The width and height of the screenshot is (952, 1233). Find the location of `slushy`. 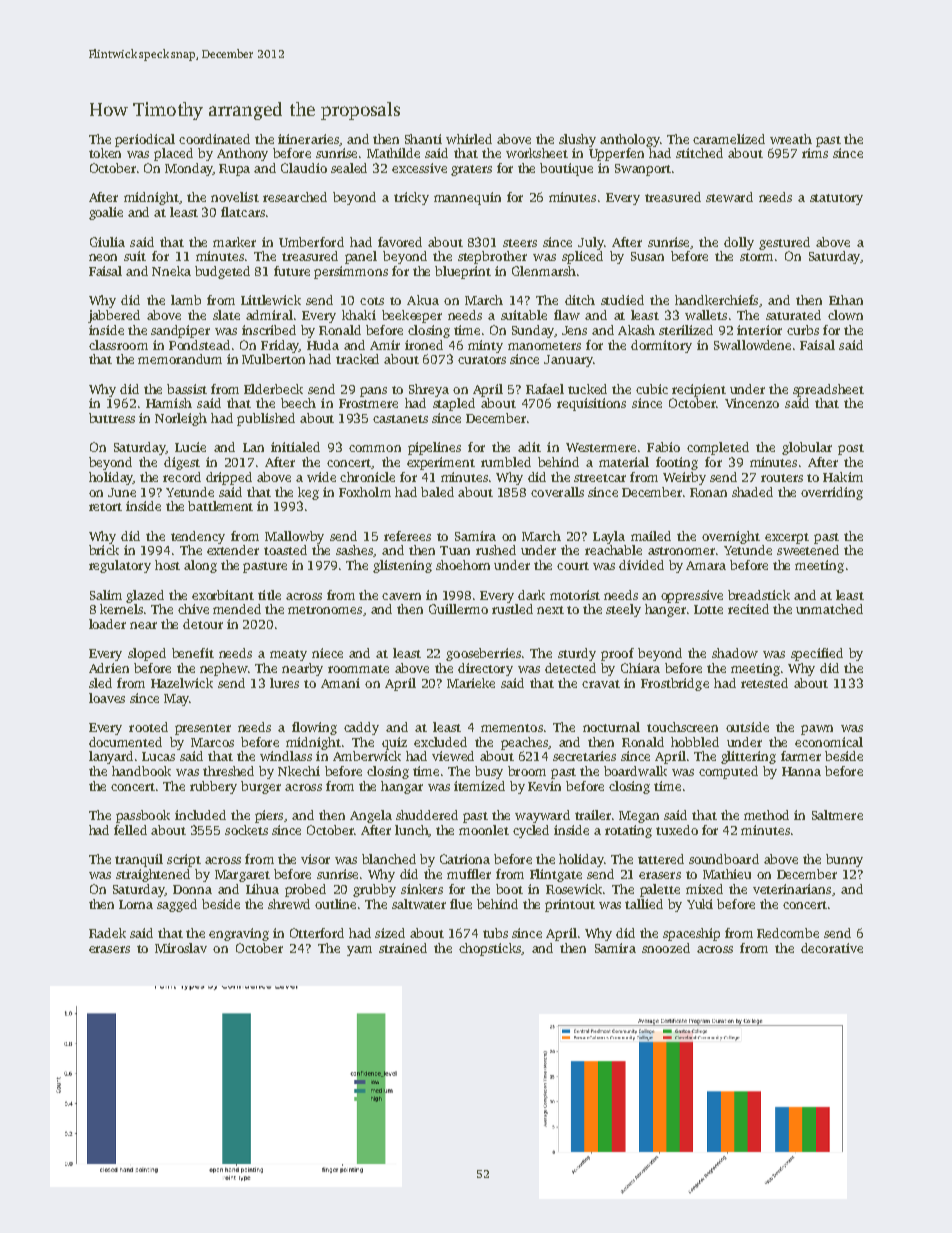

slushy is located at coordinates (577, 140).
